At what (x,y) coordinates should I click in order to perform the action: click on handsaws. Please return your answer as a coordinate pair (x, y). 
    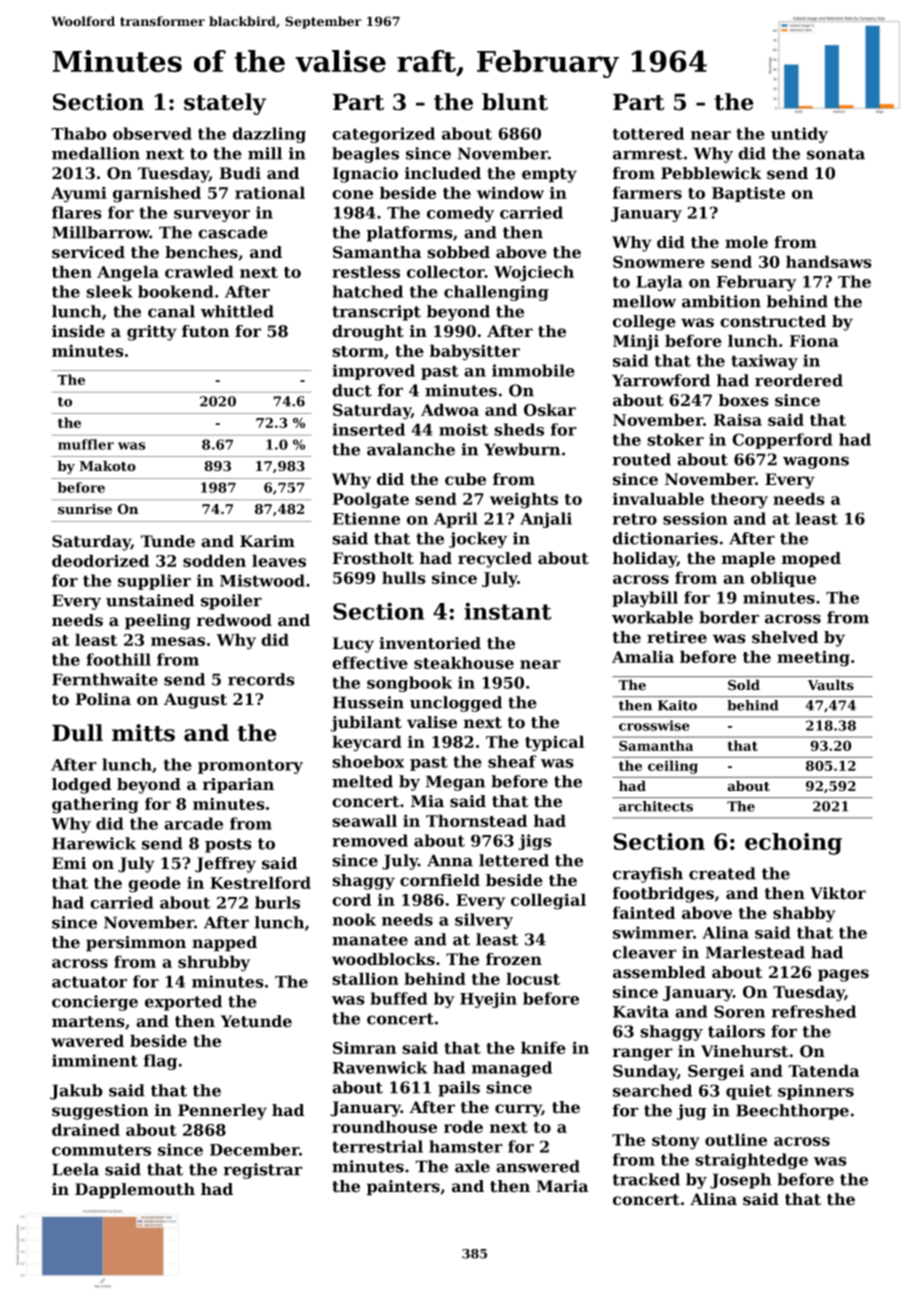
    Looking at the image, I should click on (829, 261).
